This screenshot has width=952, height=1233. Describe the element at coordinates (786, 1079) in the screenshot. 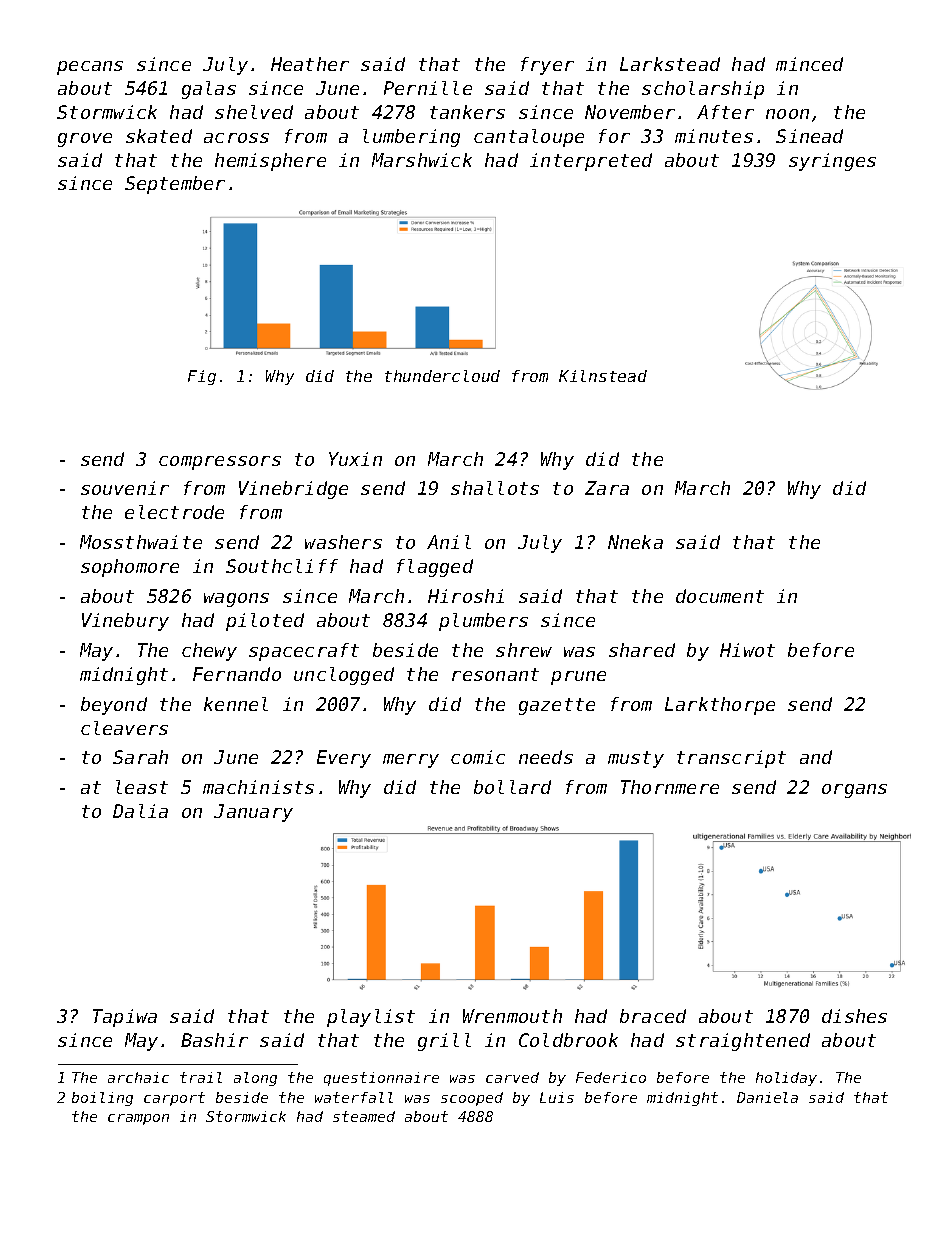

I see `holiday` at that location.
